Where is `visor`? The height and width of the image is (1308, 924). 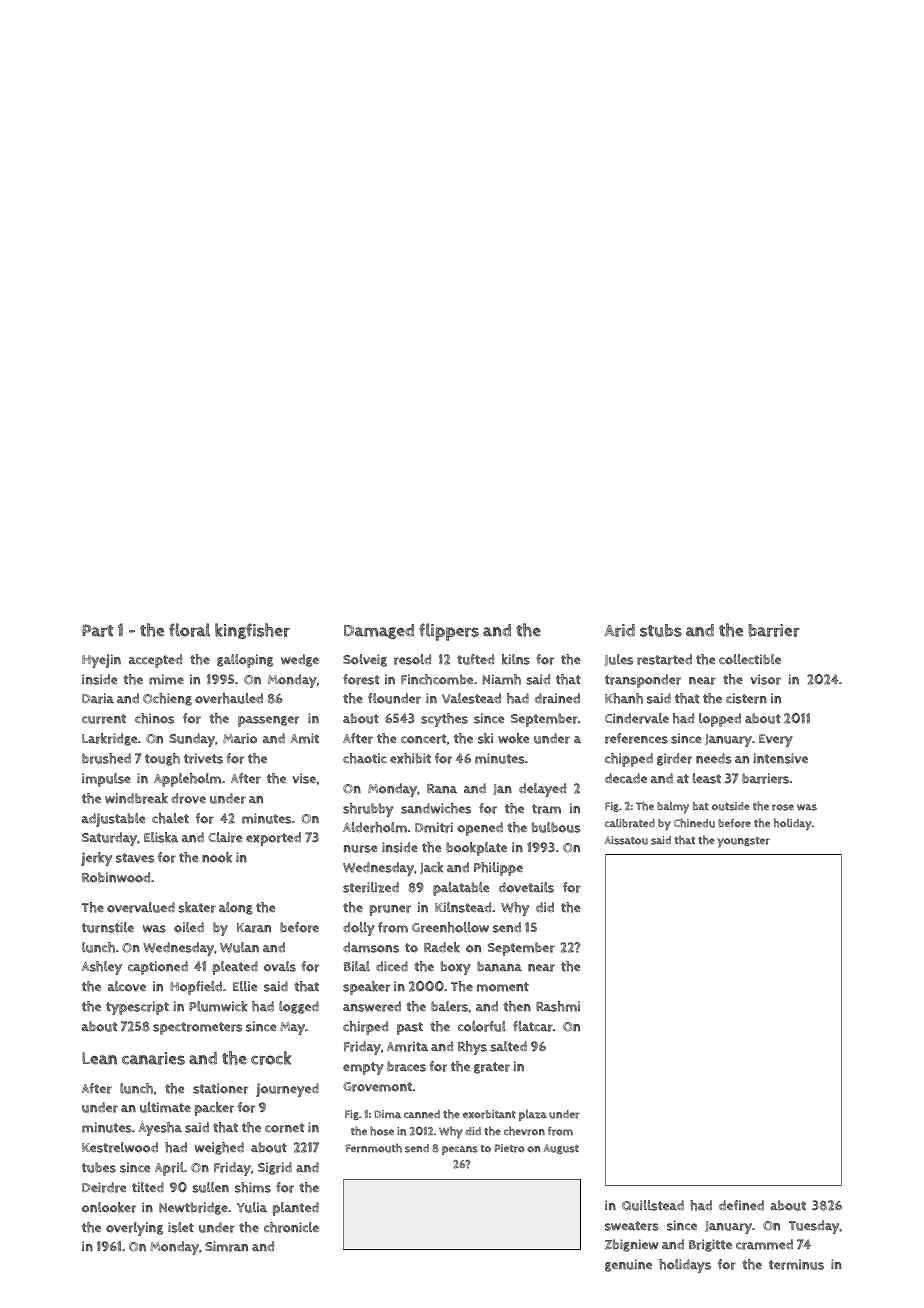 visor is located at coordinates (765, 679).
